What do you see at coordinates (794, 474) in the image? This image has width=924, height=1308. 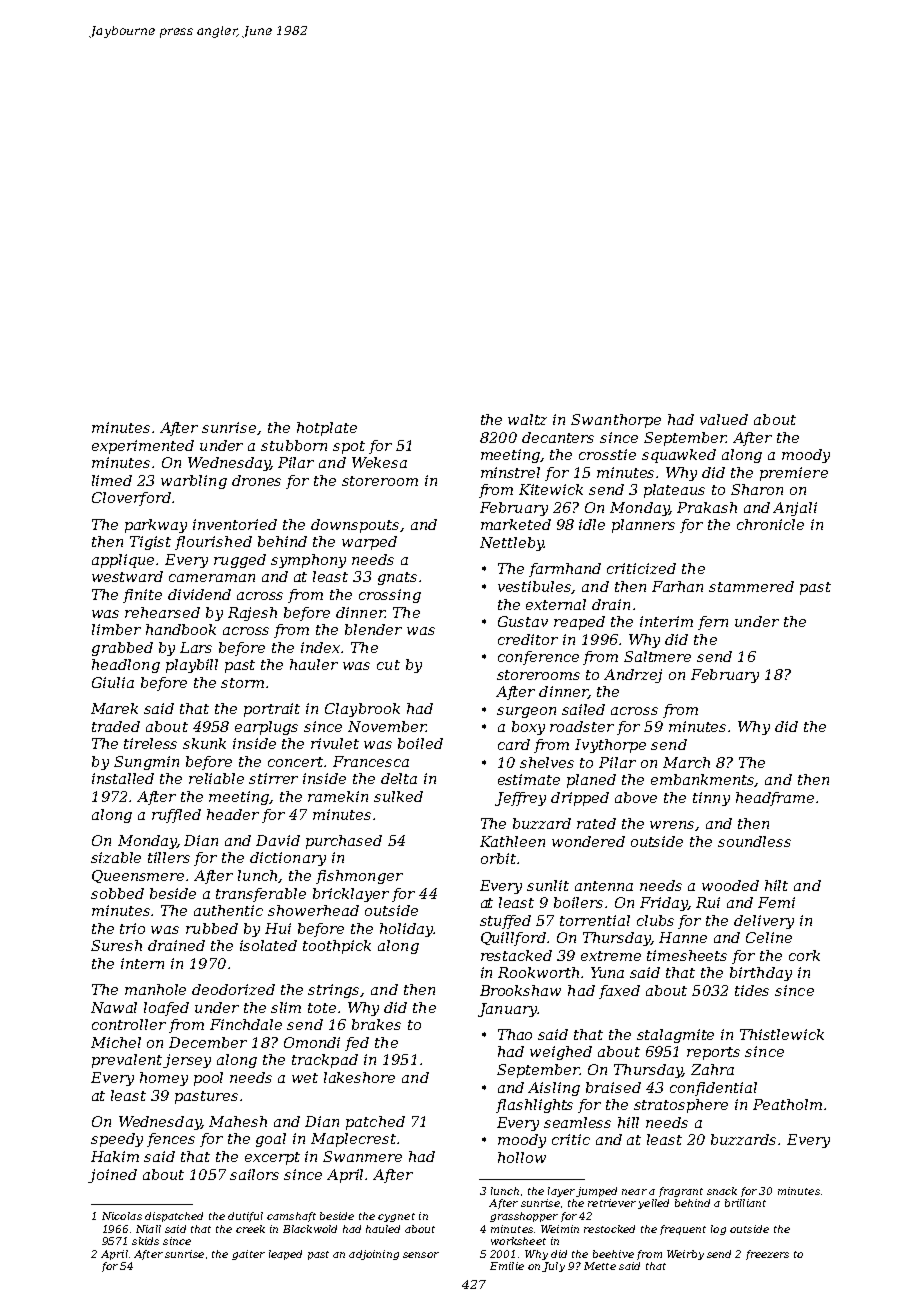 I see `premiere` at bounding box center [794, 474].
